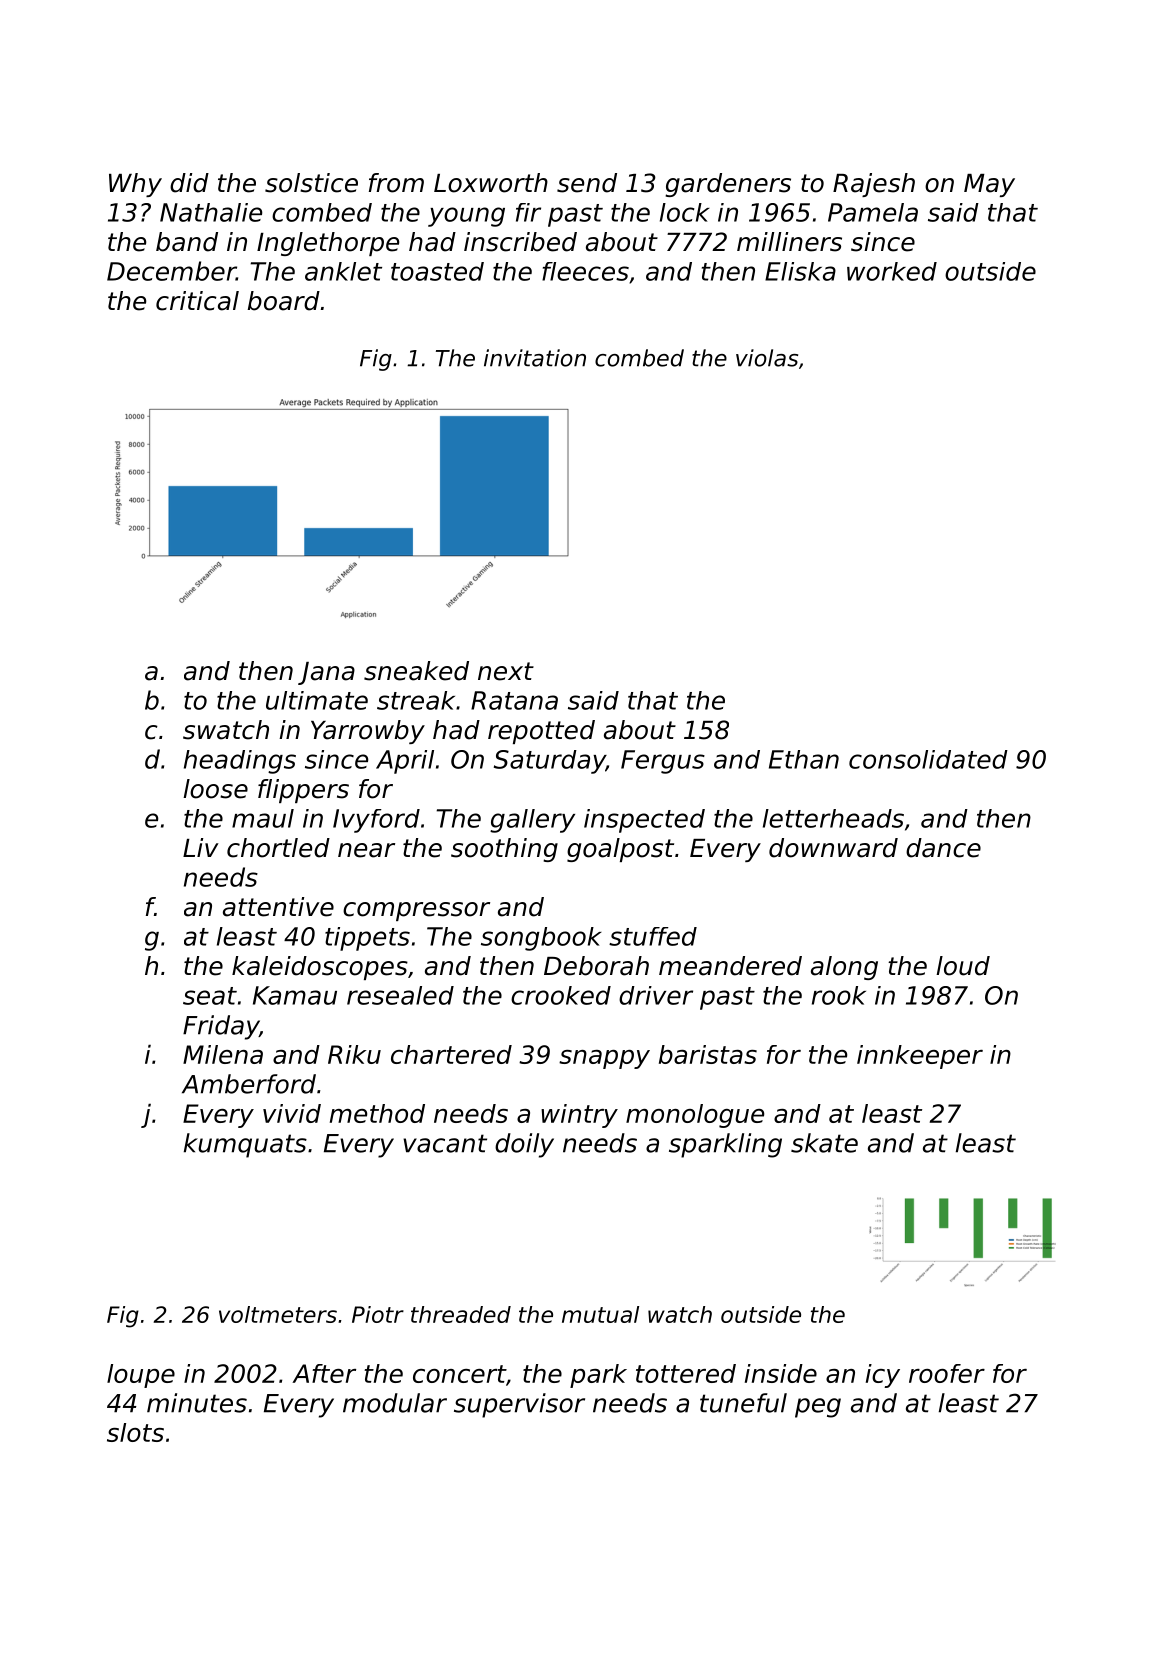 The width and height of the screenshot is (1165, 1654). I want to click on sneaked, so click(416, 671).
